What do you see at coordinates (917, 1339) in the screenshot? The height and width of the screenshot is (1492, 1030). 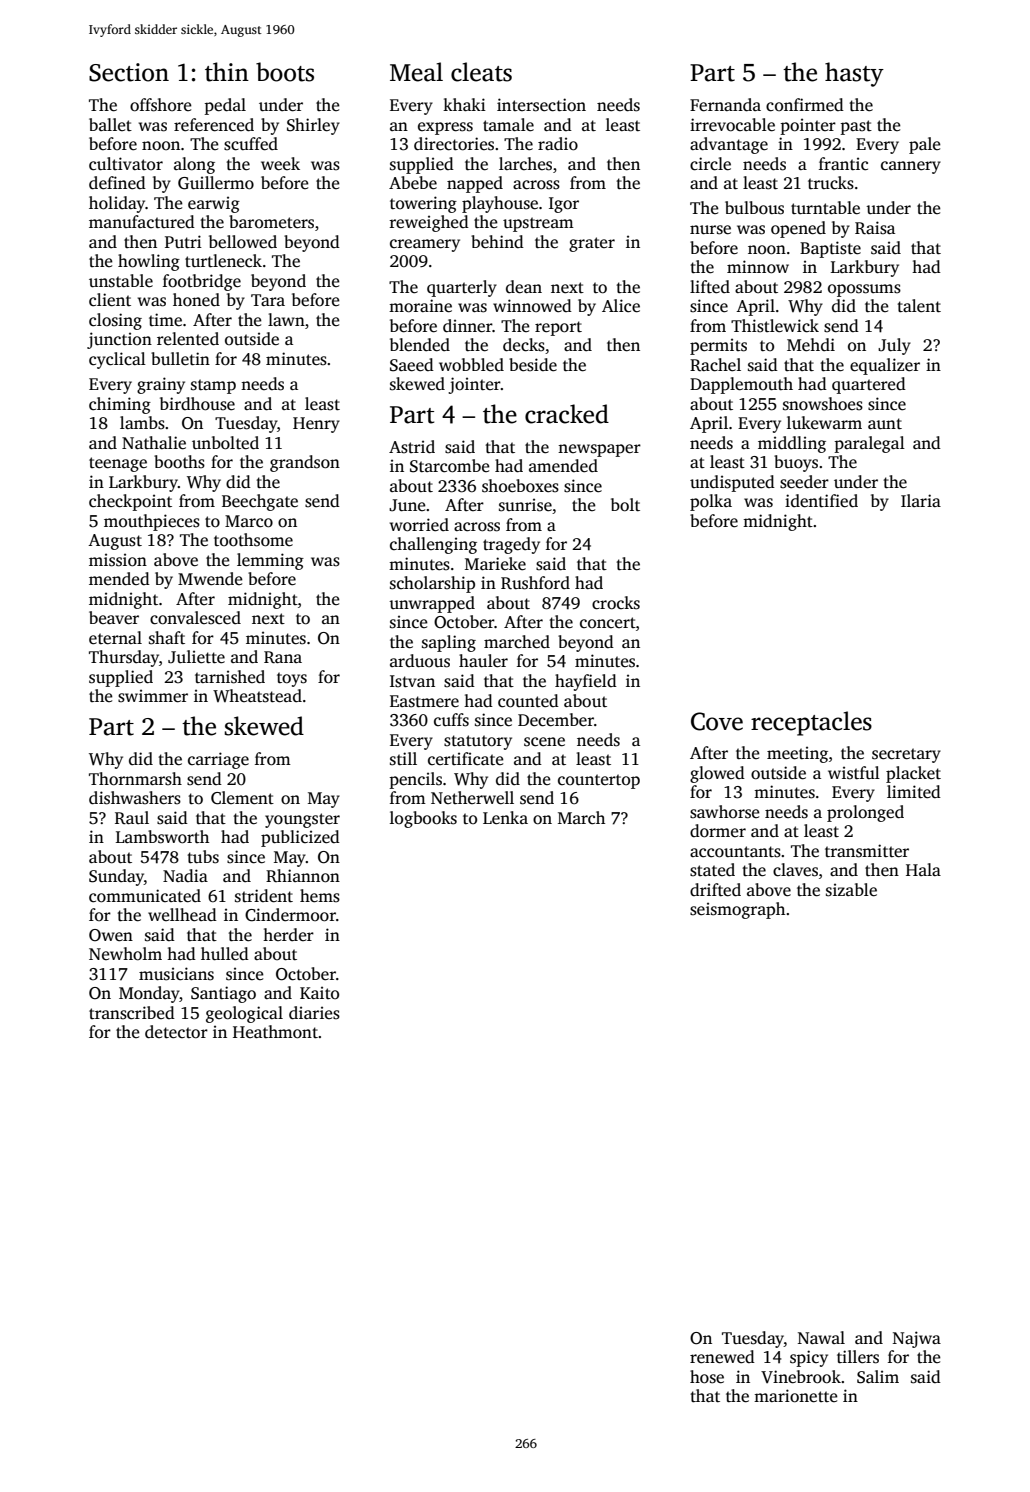 I see `Najwa` at bounding box center [917, 1339].
